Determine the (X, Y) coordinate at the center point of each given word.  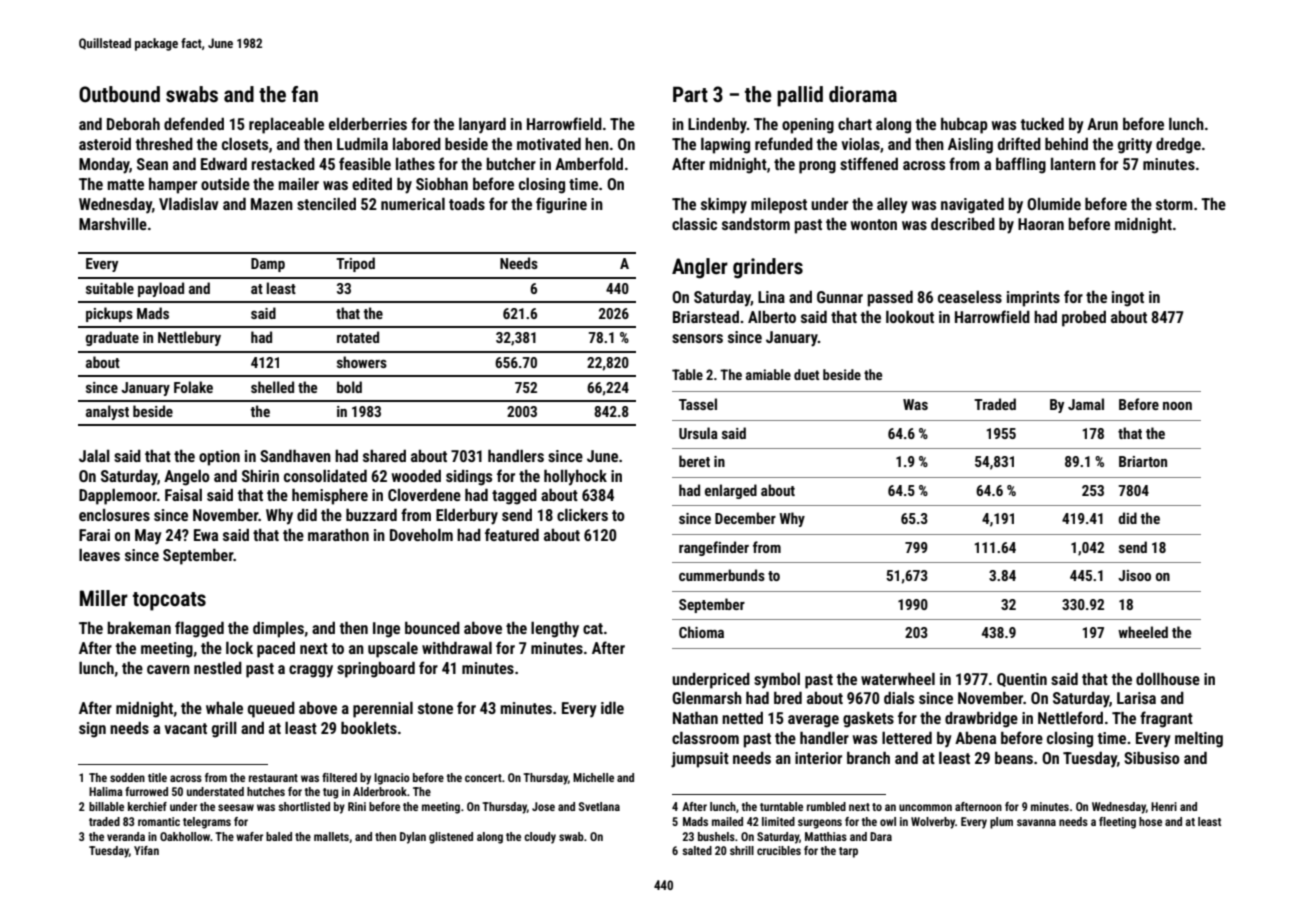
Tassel (698, 404)
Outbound (119, 94)
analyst (107, 412)
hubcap (964, 126)
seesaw (236, 807)
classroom (705, 737)
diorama (863, 94)
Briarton (1143, 461)
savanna (1036, 822)
